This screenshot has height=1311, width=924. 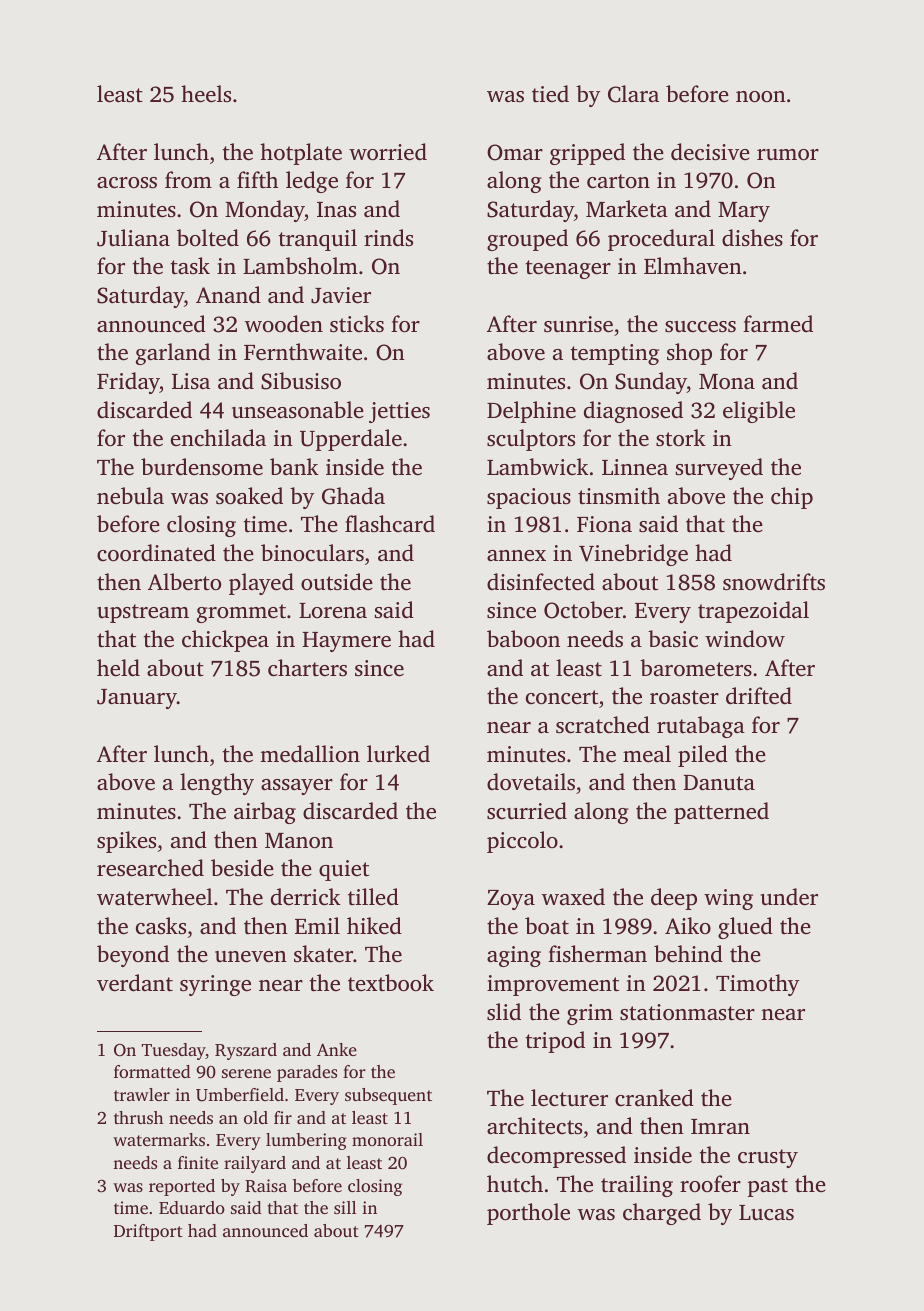 I want to click on across, so click(x=127, y=183).
